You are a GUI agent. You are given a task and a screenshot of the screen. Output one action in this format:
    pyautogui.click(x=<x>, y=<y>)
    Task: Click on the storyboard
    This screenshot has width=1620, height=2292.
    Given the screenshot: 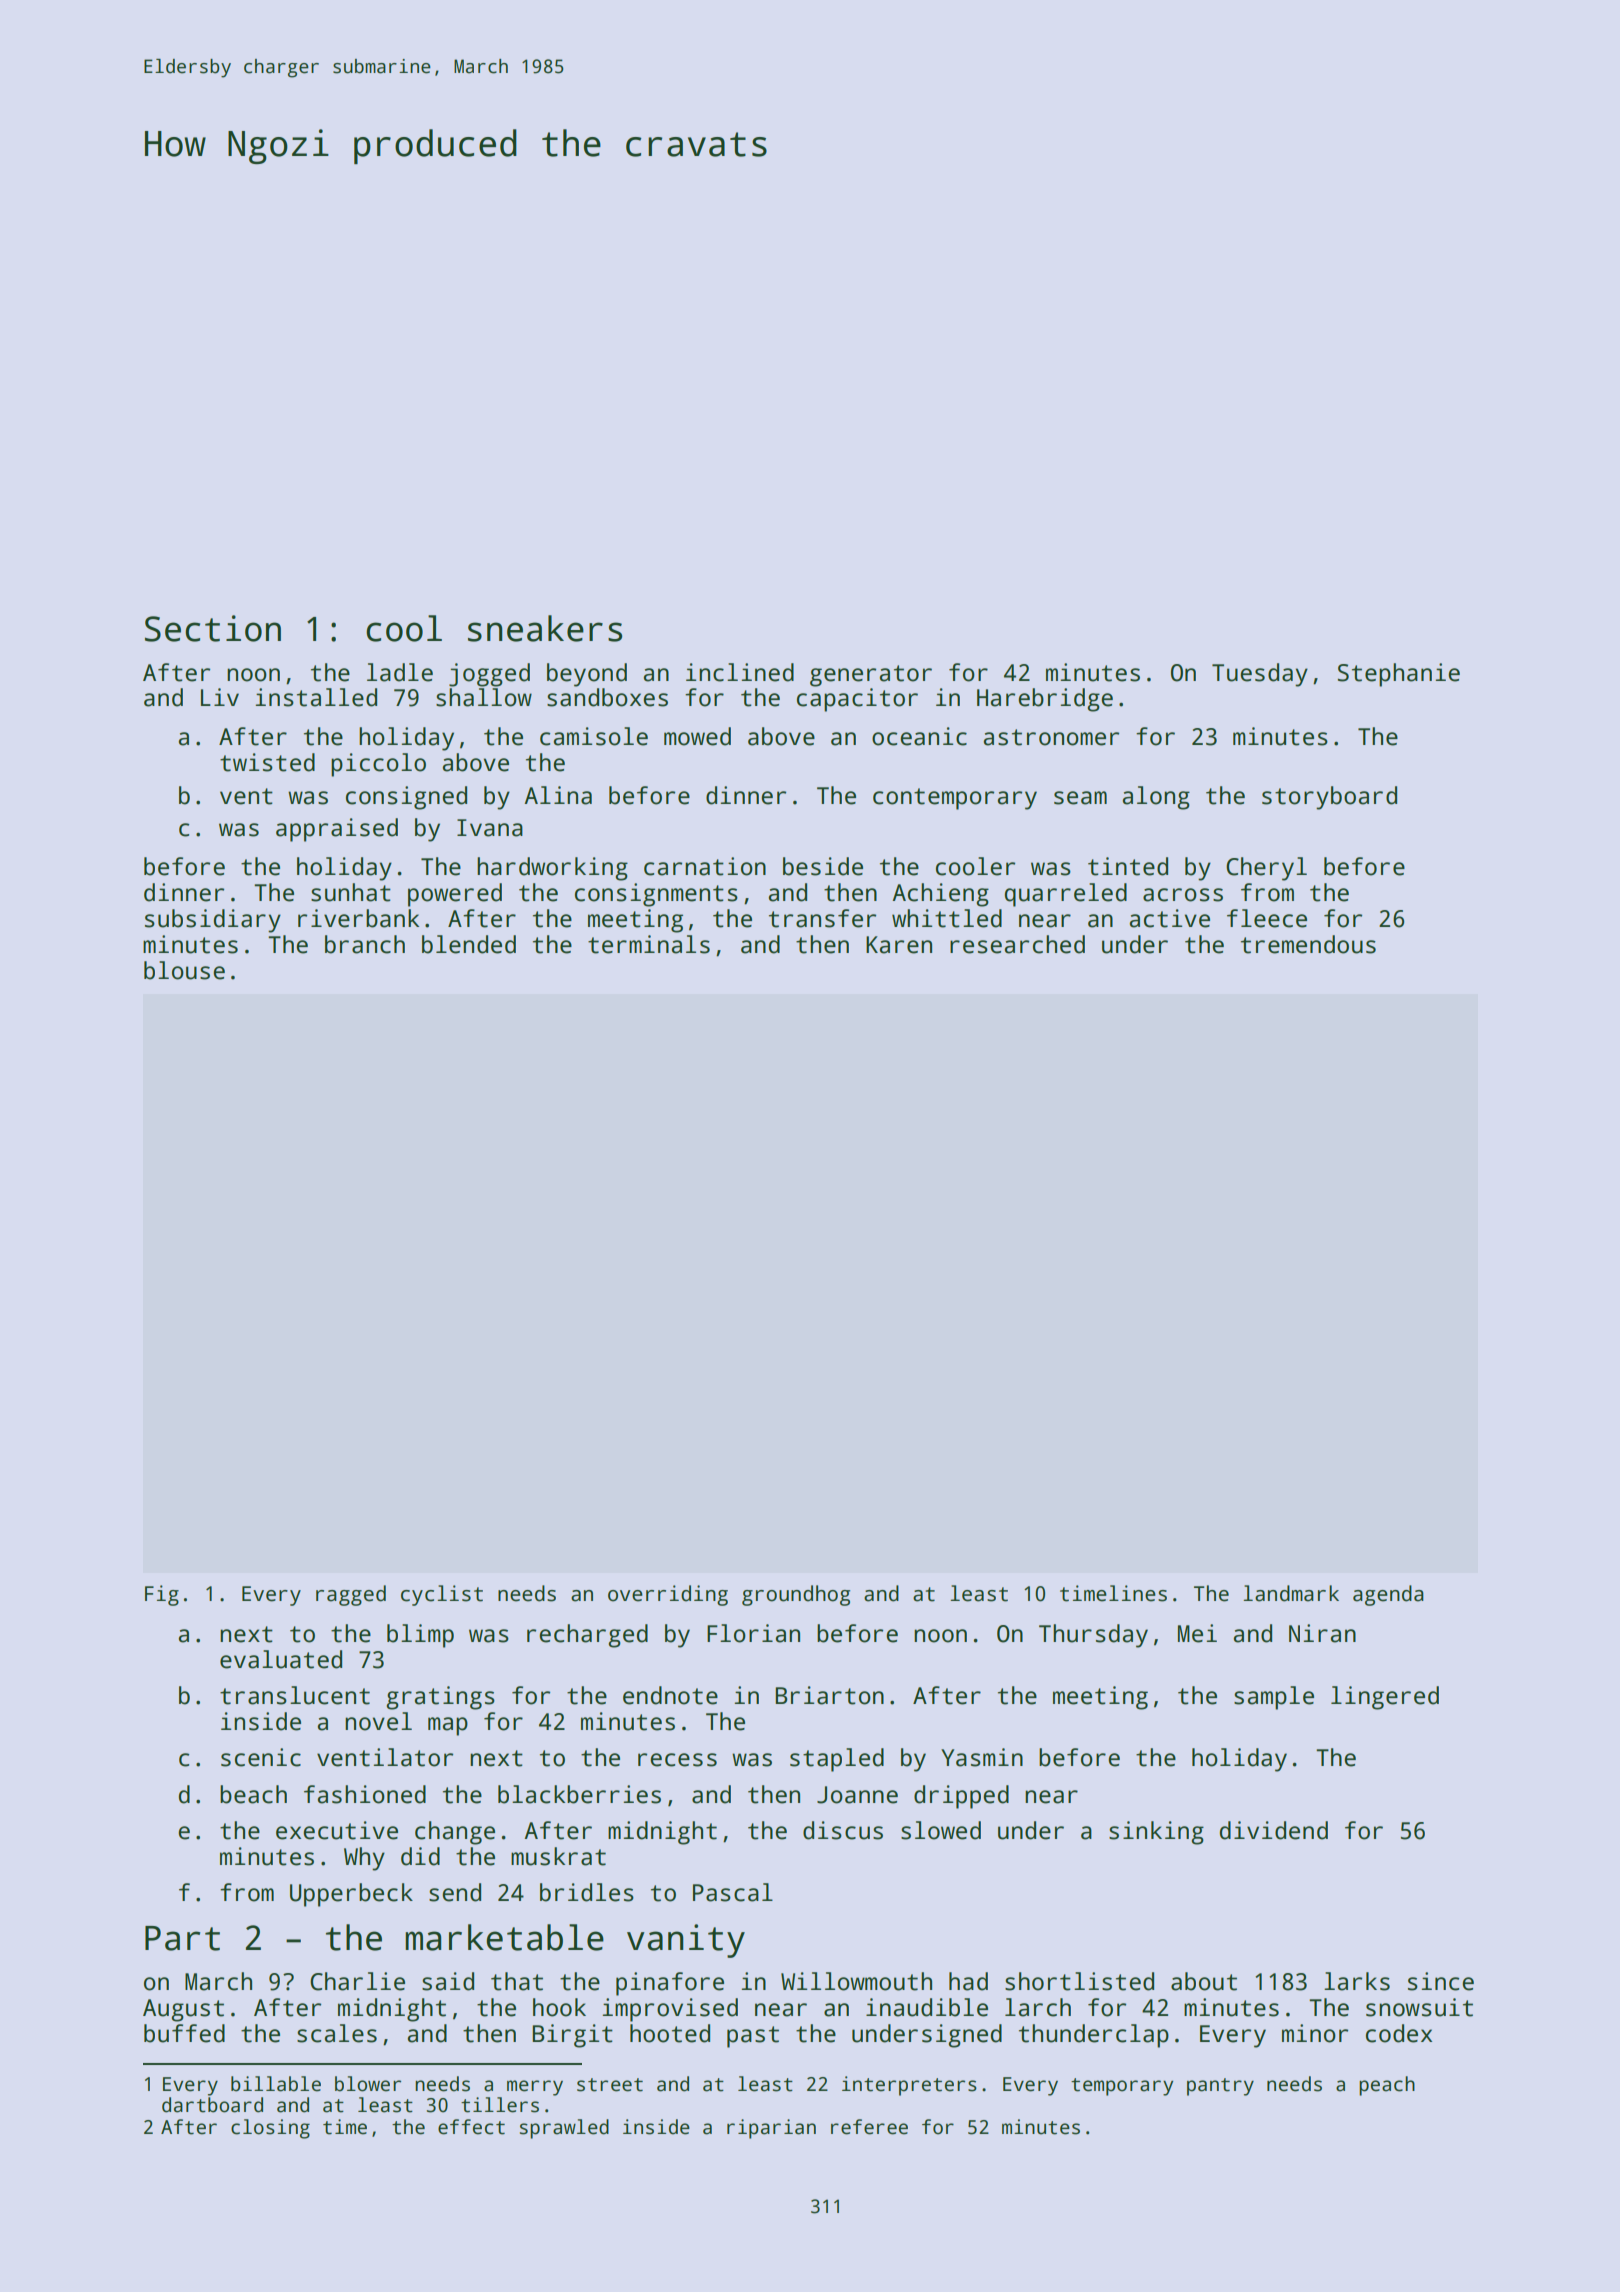 What is the action you would take?
    pyautogui.click(x=1329, y=798)
